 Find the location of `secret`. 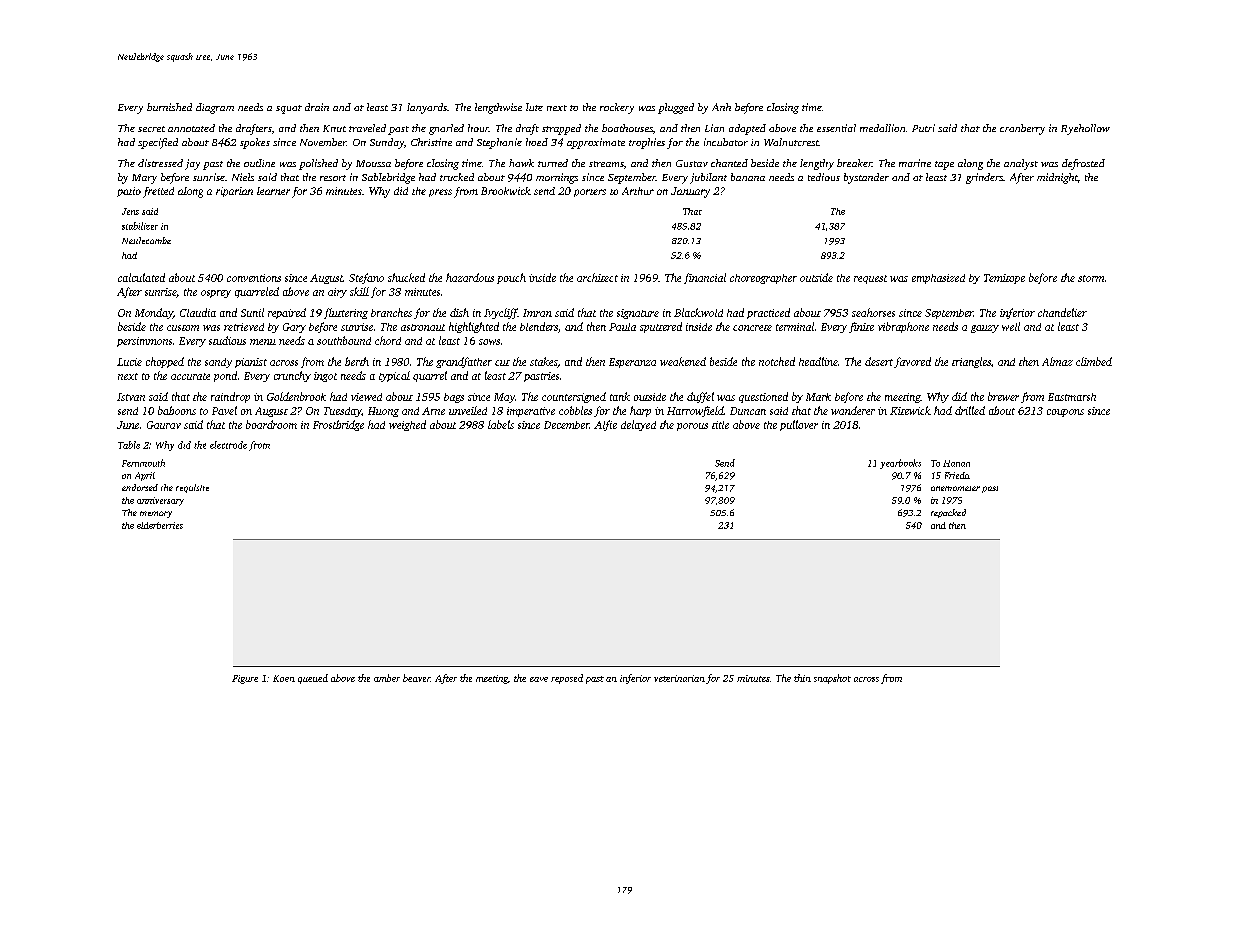

secret is located at coordinates (151, 129).
